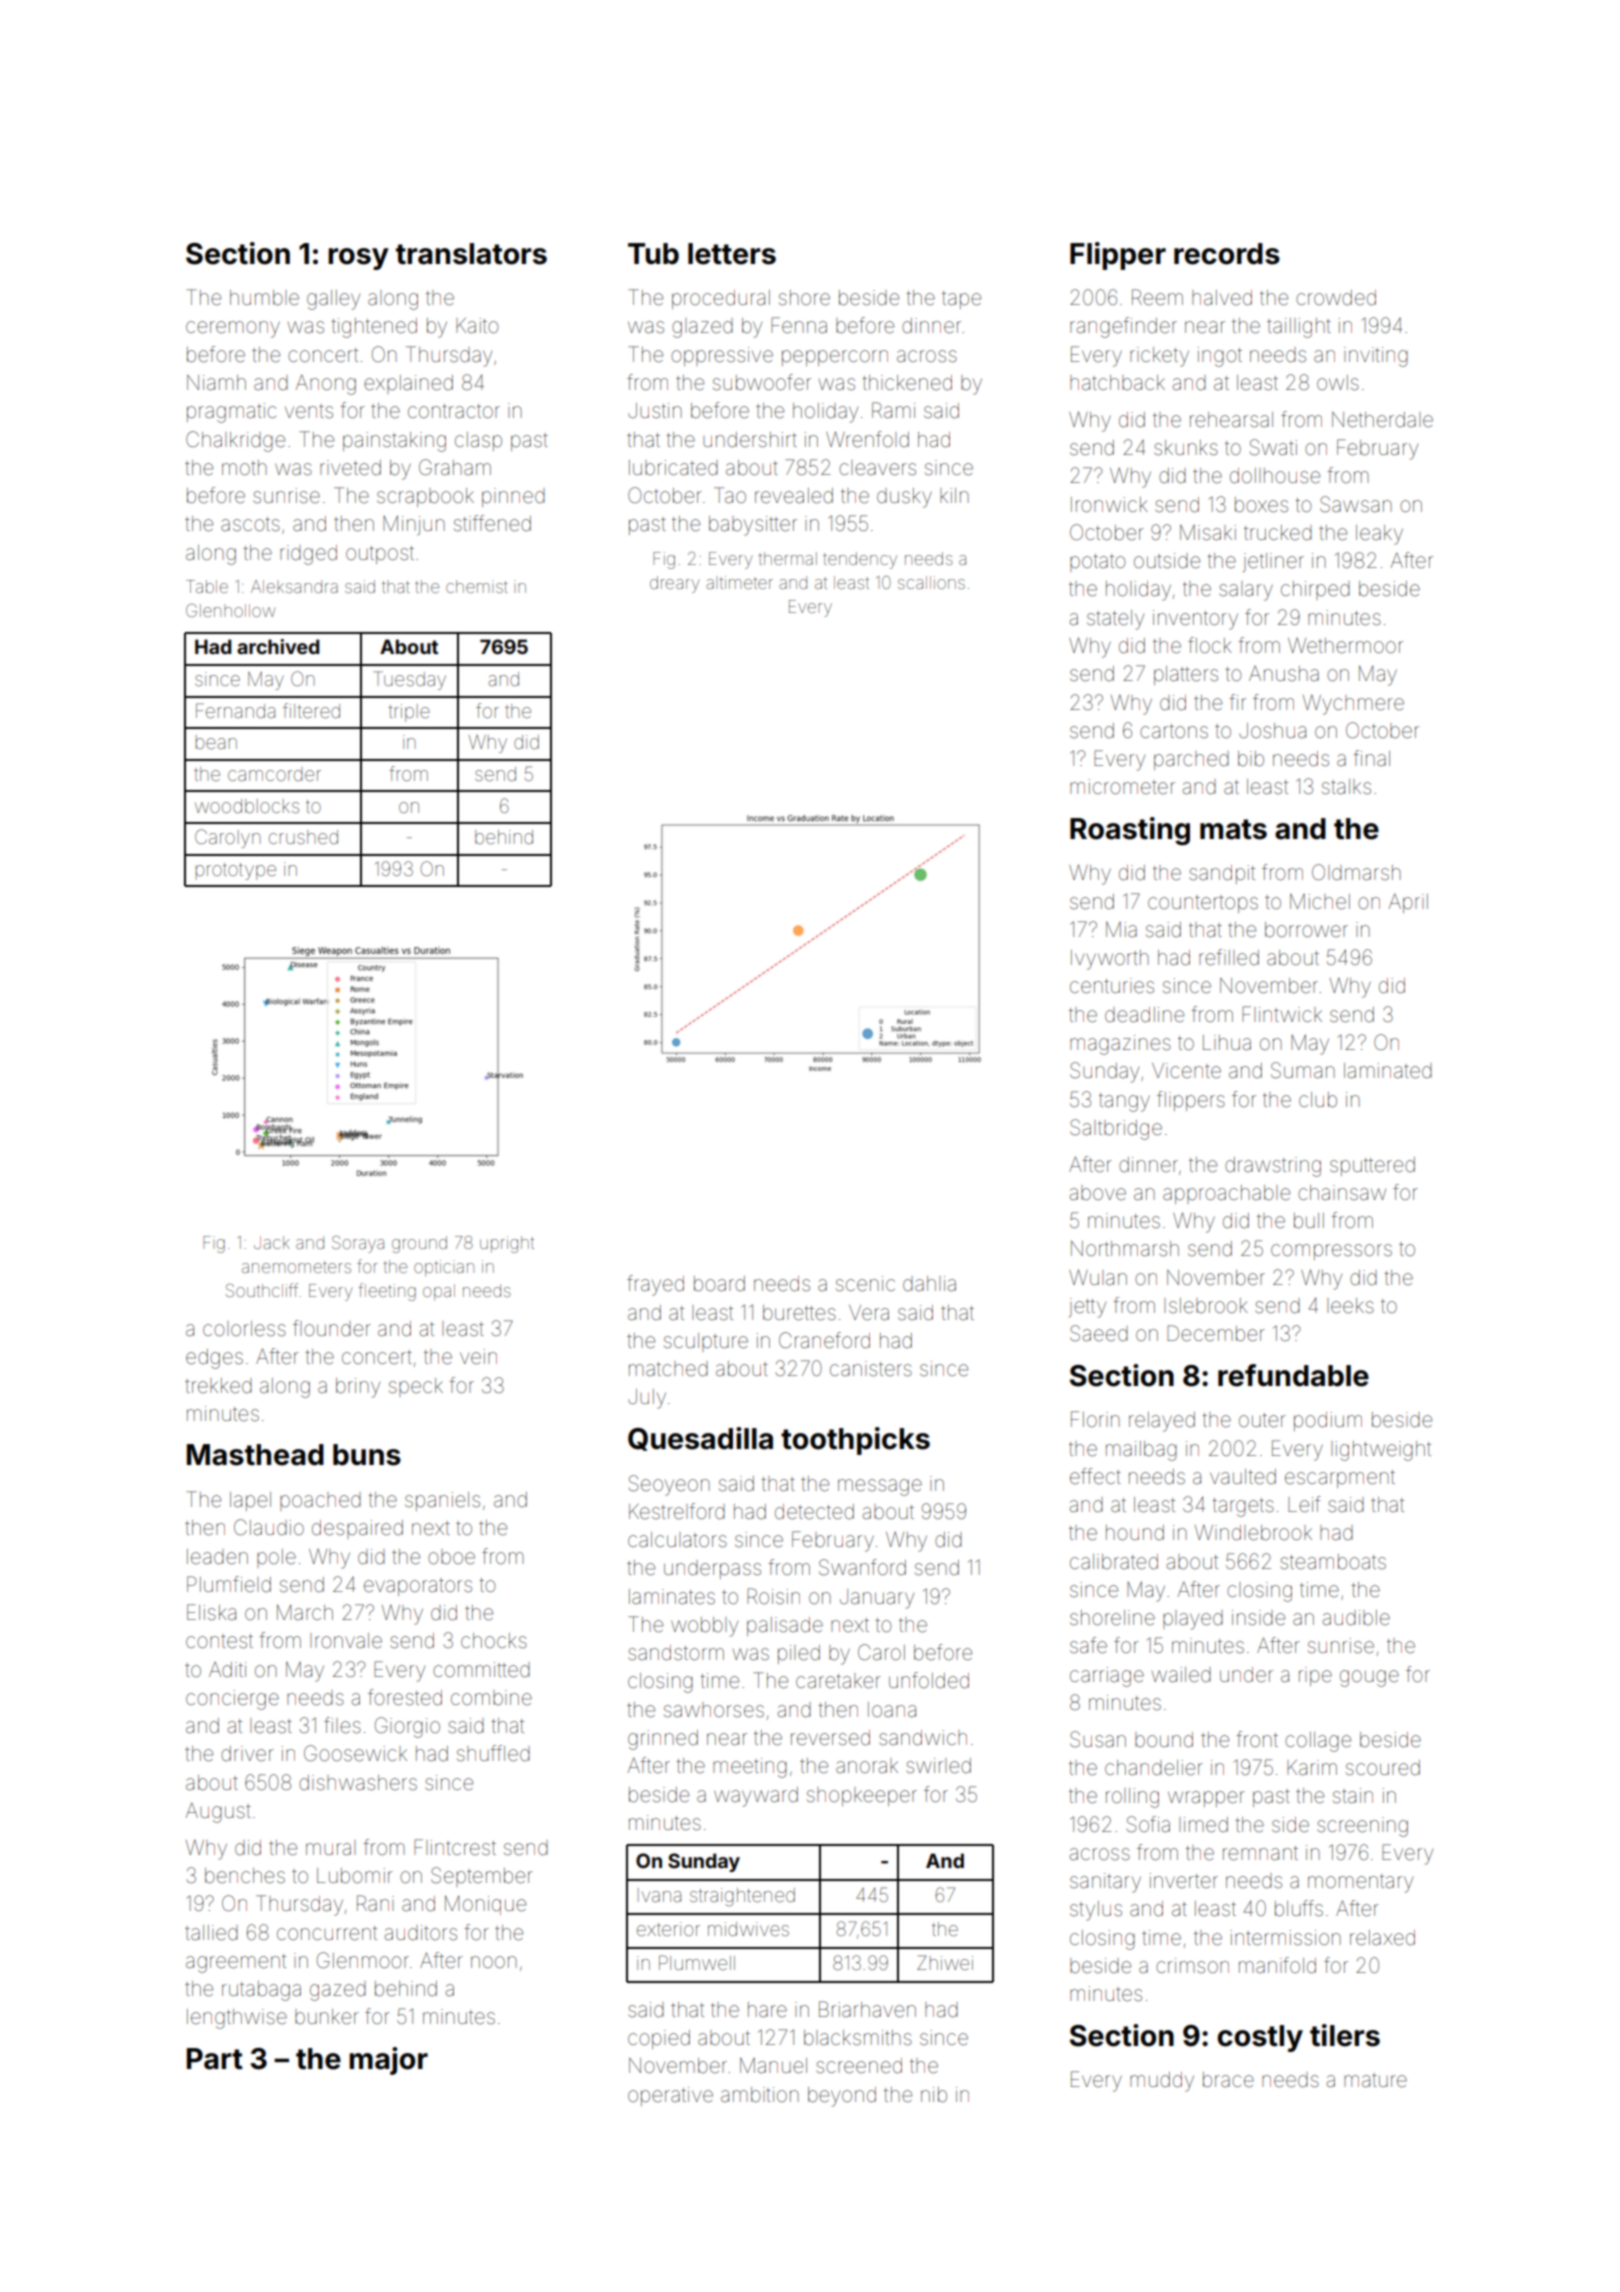 This page has width=1620, height=2292. What do you see at coordinates (934, 2094) in the page?
I see `nib` at bounding box center [934, 2094].
